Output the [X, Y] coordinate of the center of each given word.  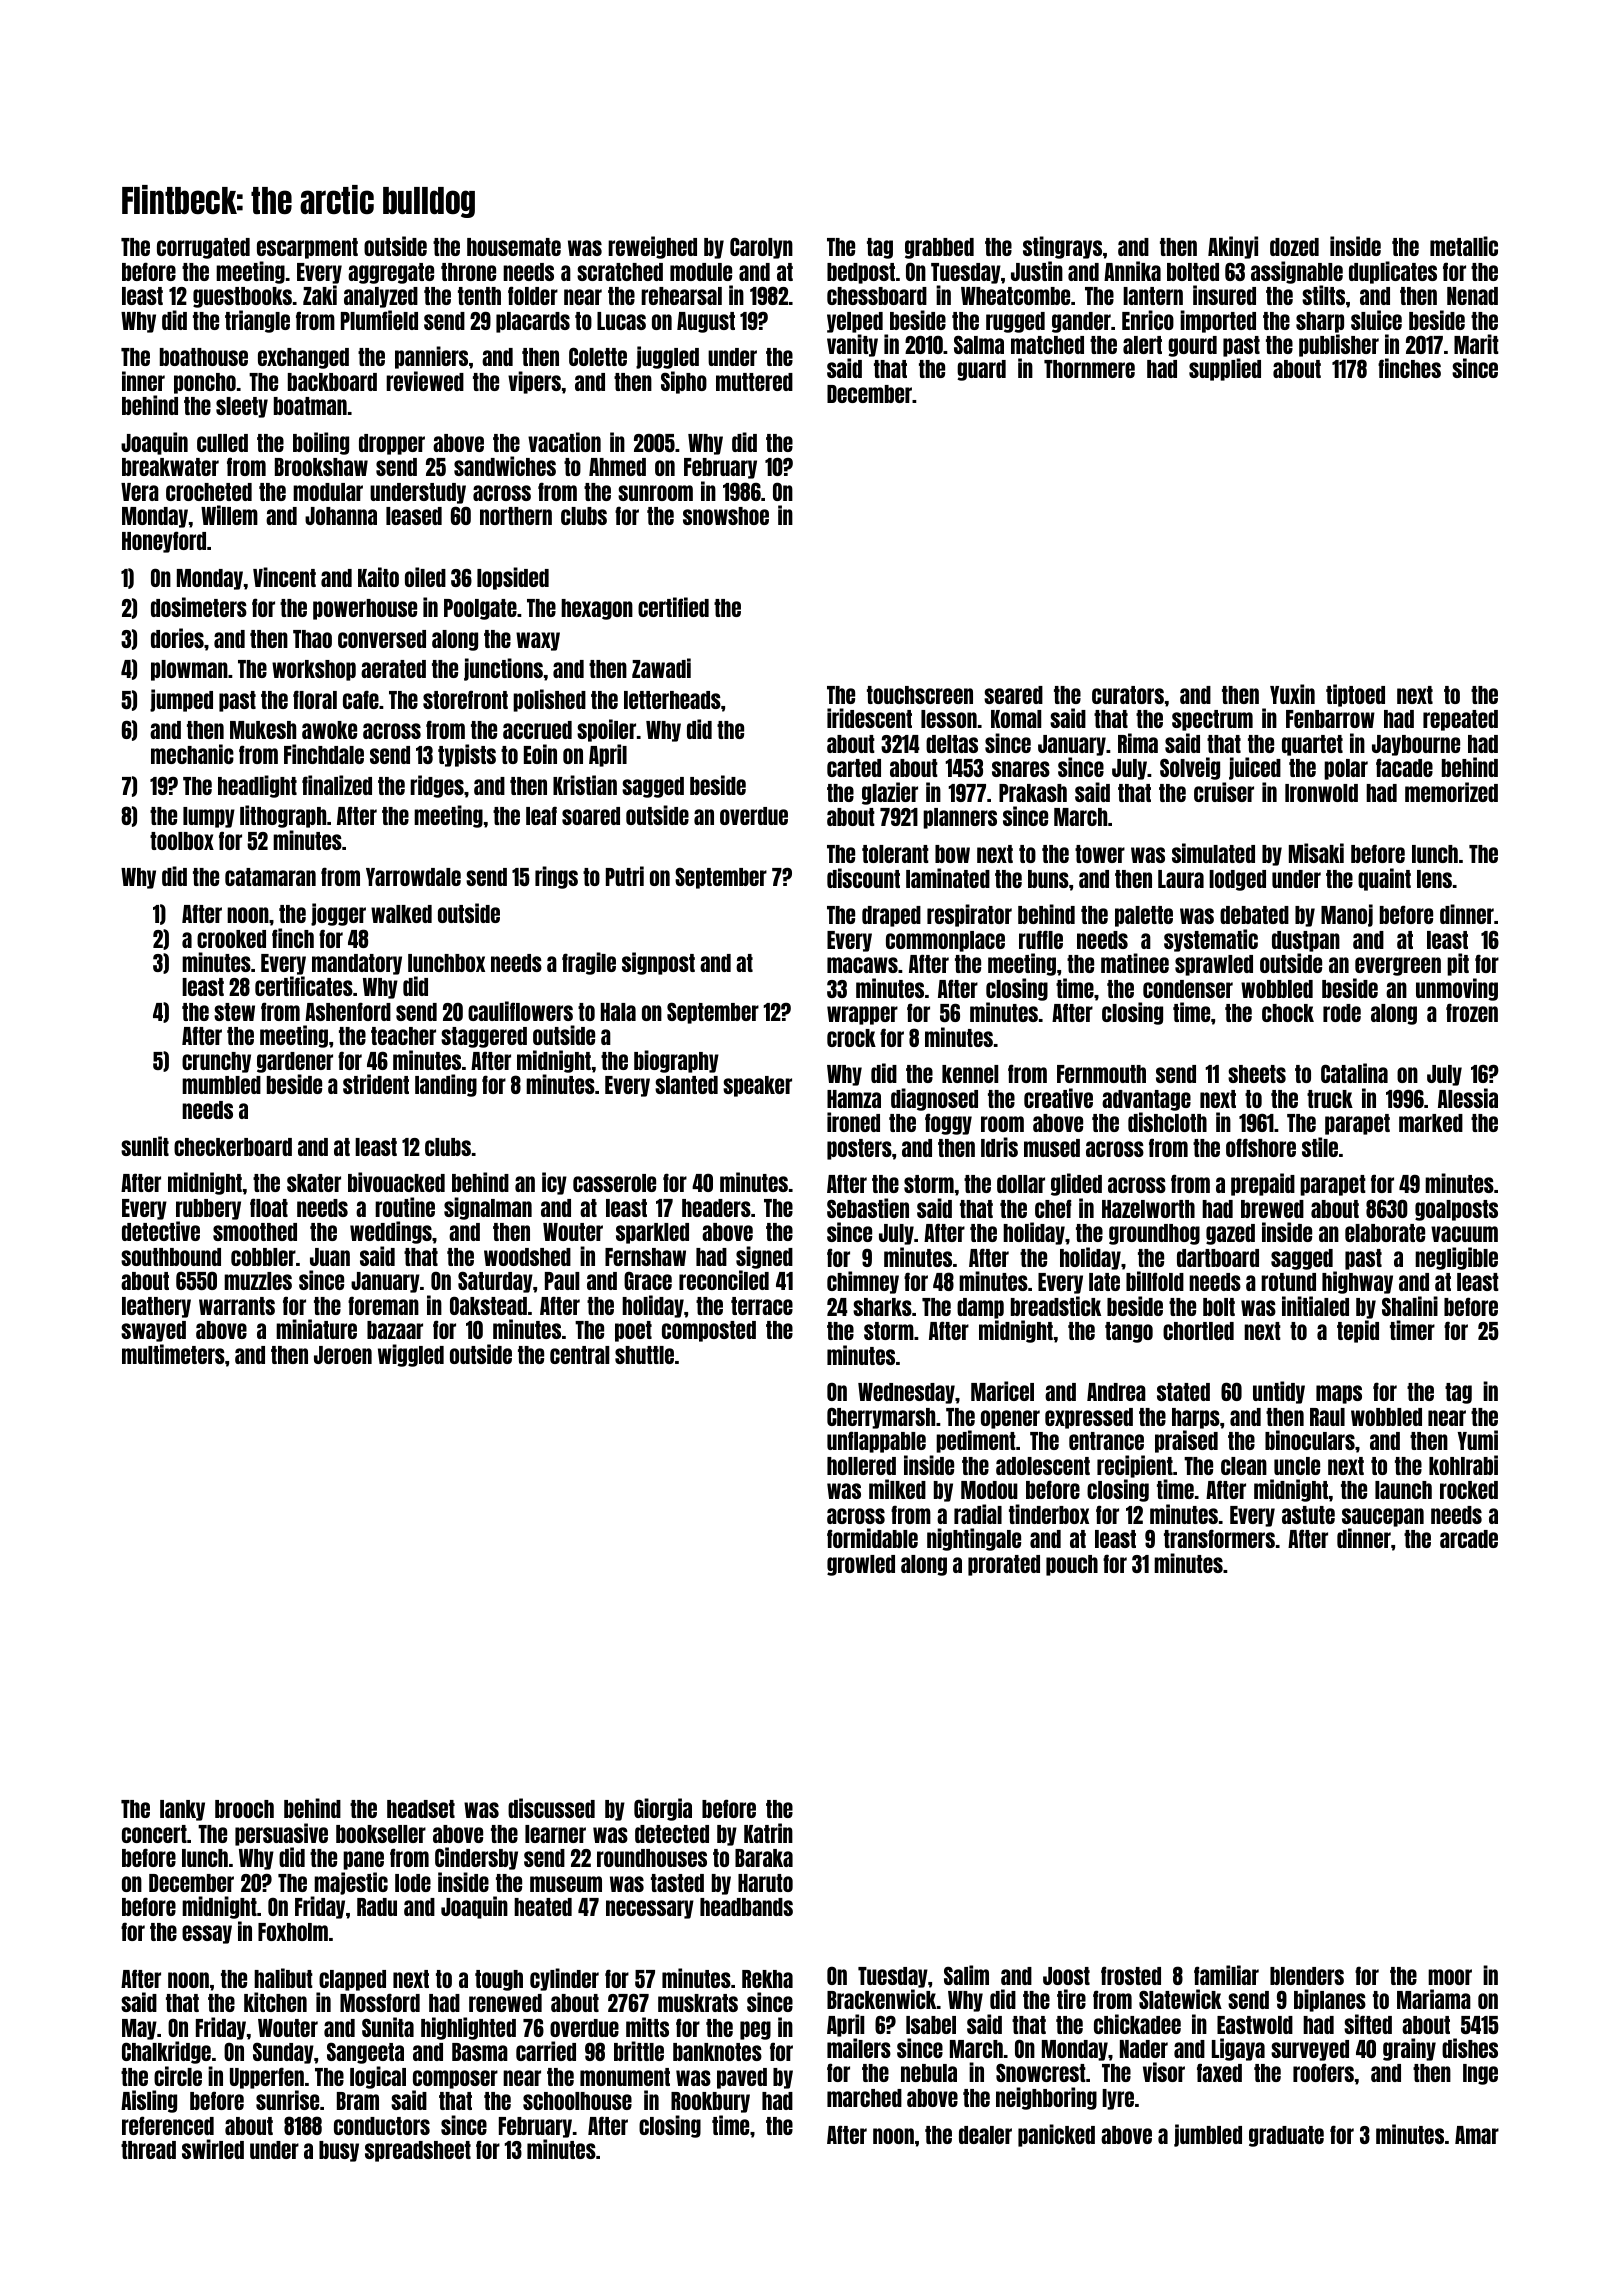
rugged [1015, 322]
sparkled [652, 1233]
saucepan [1383, 1517]
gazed [1230, 1234]
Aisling [149, 2101]
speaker [757, 1086]
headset [421, 1809]
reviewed [425, 381]
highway [1357, 1282]
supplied [1225, 369]
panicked [1056, 2135]
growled [861, 1565]
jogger [338, 914]
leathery [156, 1307]
